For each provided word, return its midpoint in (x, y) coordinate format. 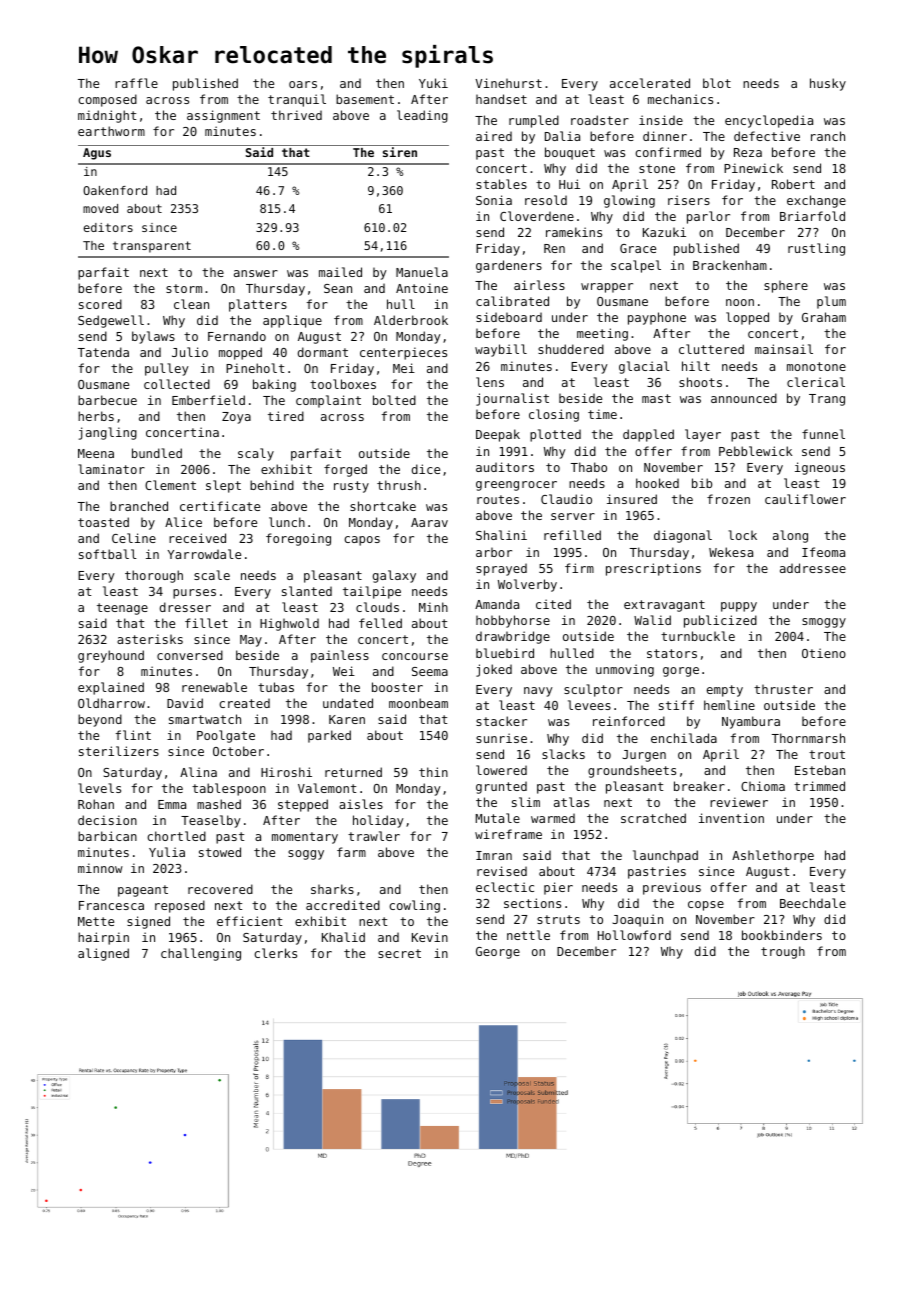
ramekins (574, 232)
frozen (728, 499)
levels (99, 788)
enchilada (684, 738)
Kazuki (664, 232)
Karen (347, 719)
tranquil (297, 100)
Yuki (433, 83)
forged (345, 470)
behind (272, 485)
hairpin (103, 938)
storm (184, 288)
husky (828, 84)
